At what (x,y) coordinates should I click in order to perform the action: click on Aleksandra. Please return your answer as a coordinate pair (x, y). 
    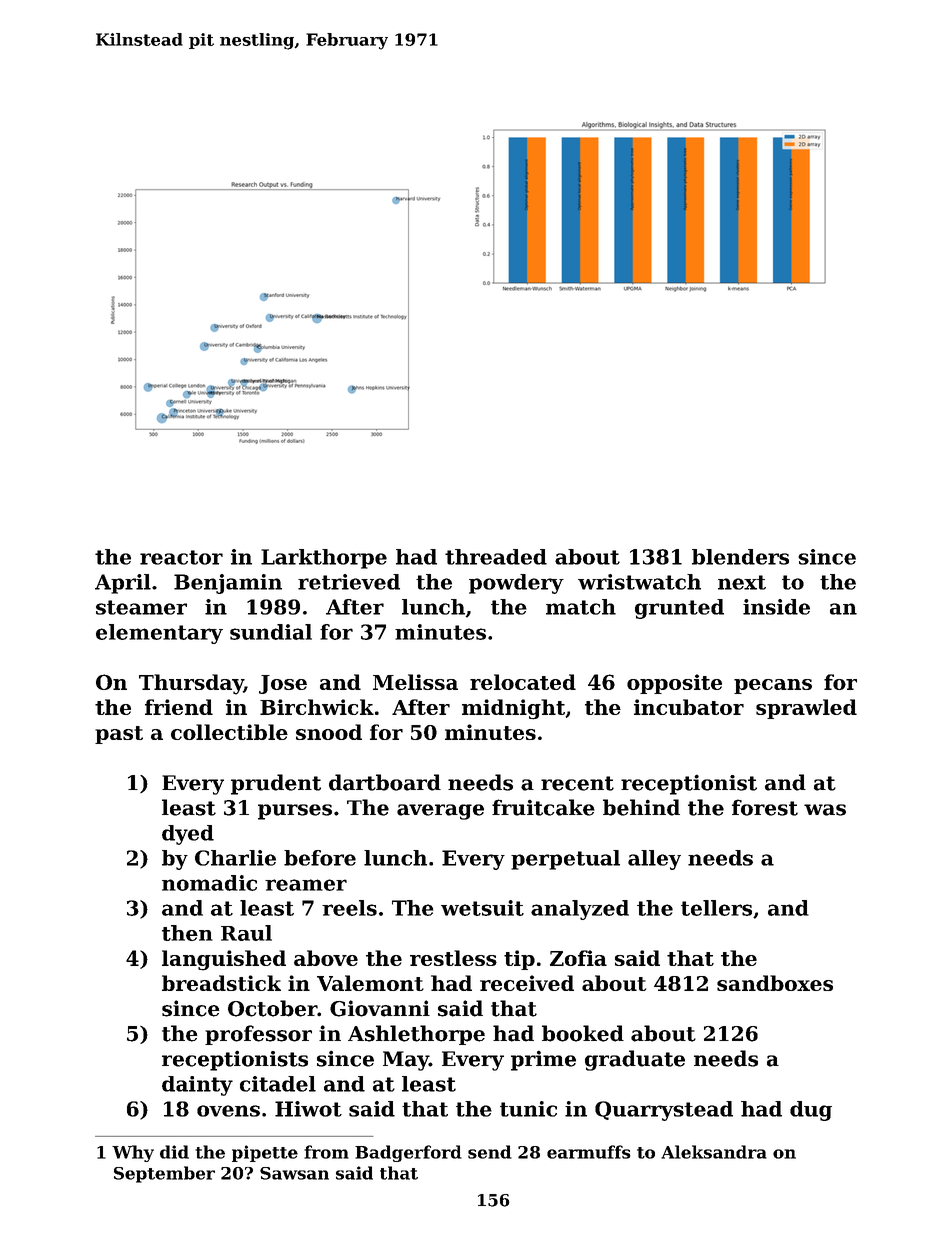
    Looking at the image, I should click on (714, 1152).
